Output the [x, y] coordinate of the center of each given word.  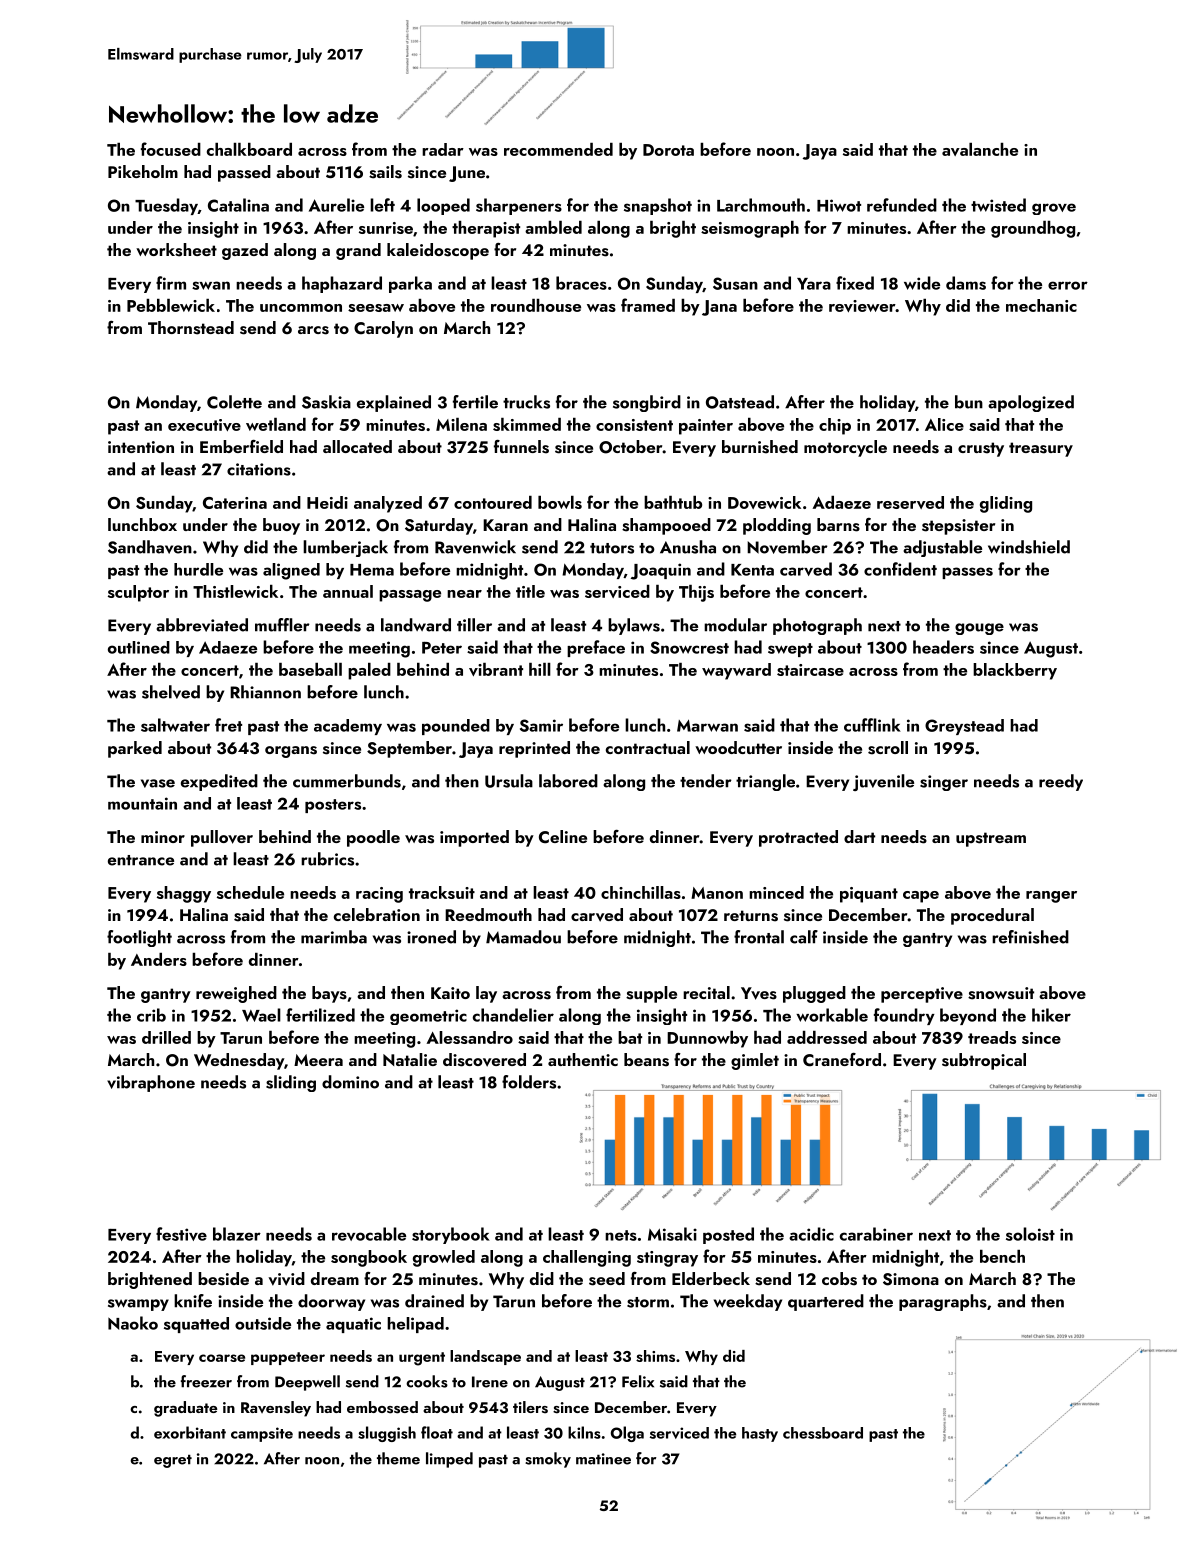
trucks [526, 402]
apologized [1031, 403]
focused [171, 149]
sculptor [138, 593]
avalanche [980, 149]
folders [529, 1082]
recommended [558, 149]
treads [992, 1037]
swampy [138, 1305]
